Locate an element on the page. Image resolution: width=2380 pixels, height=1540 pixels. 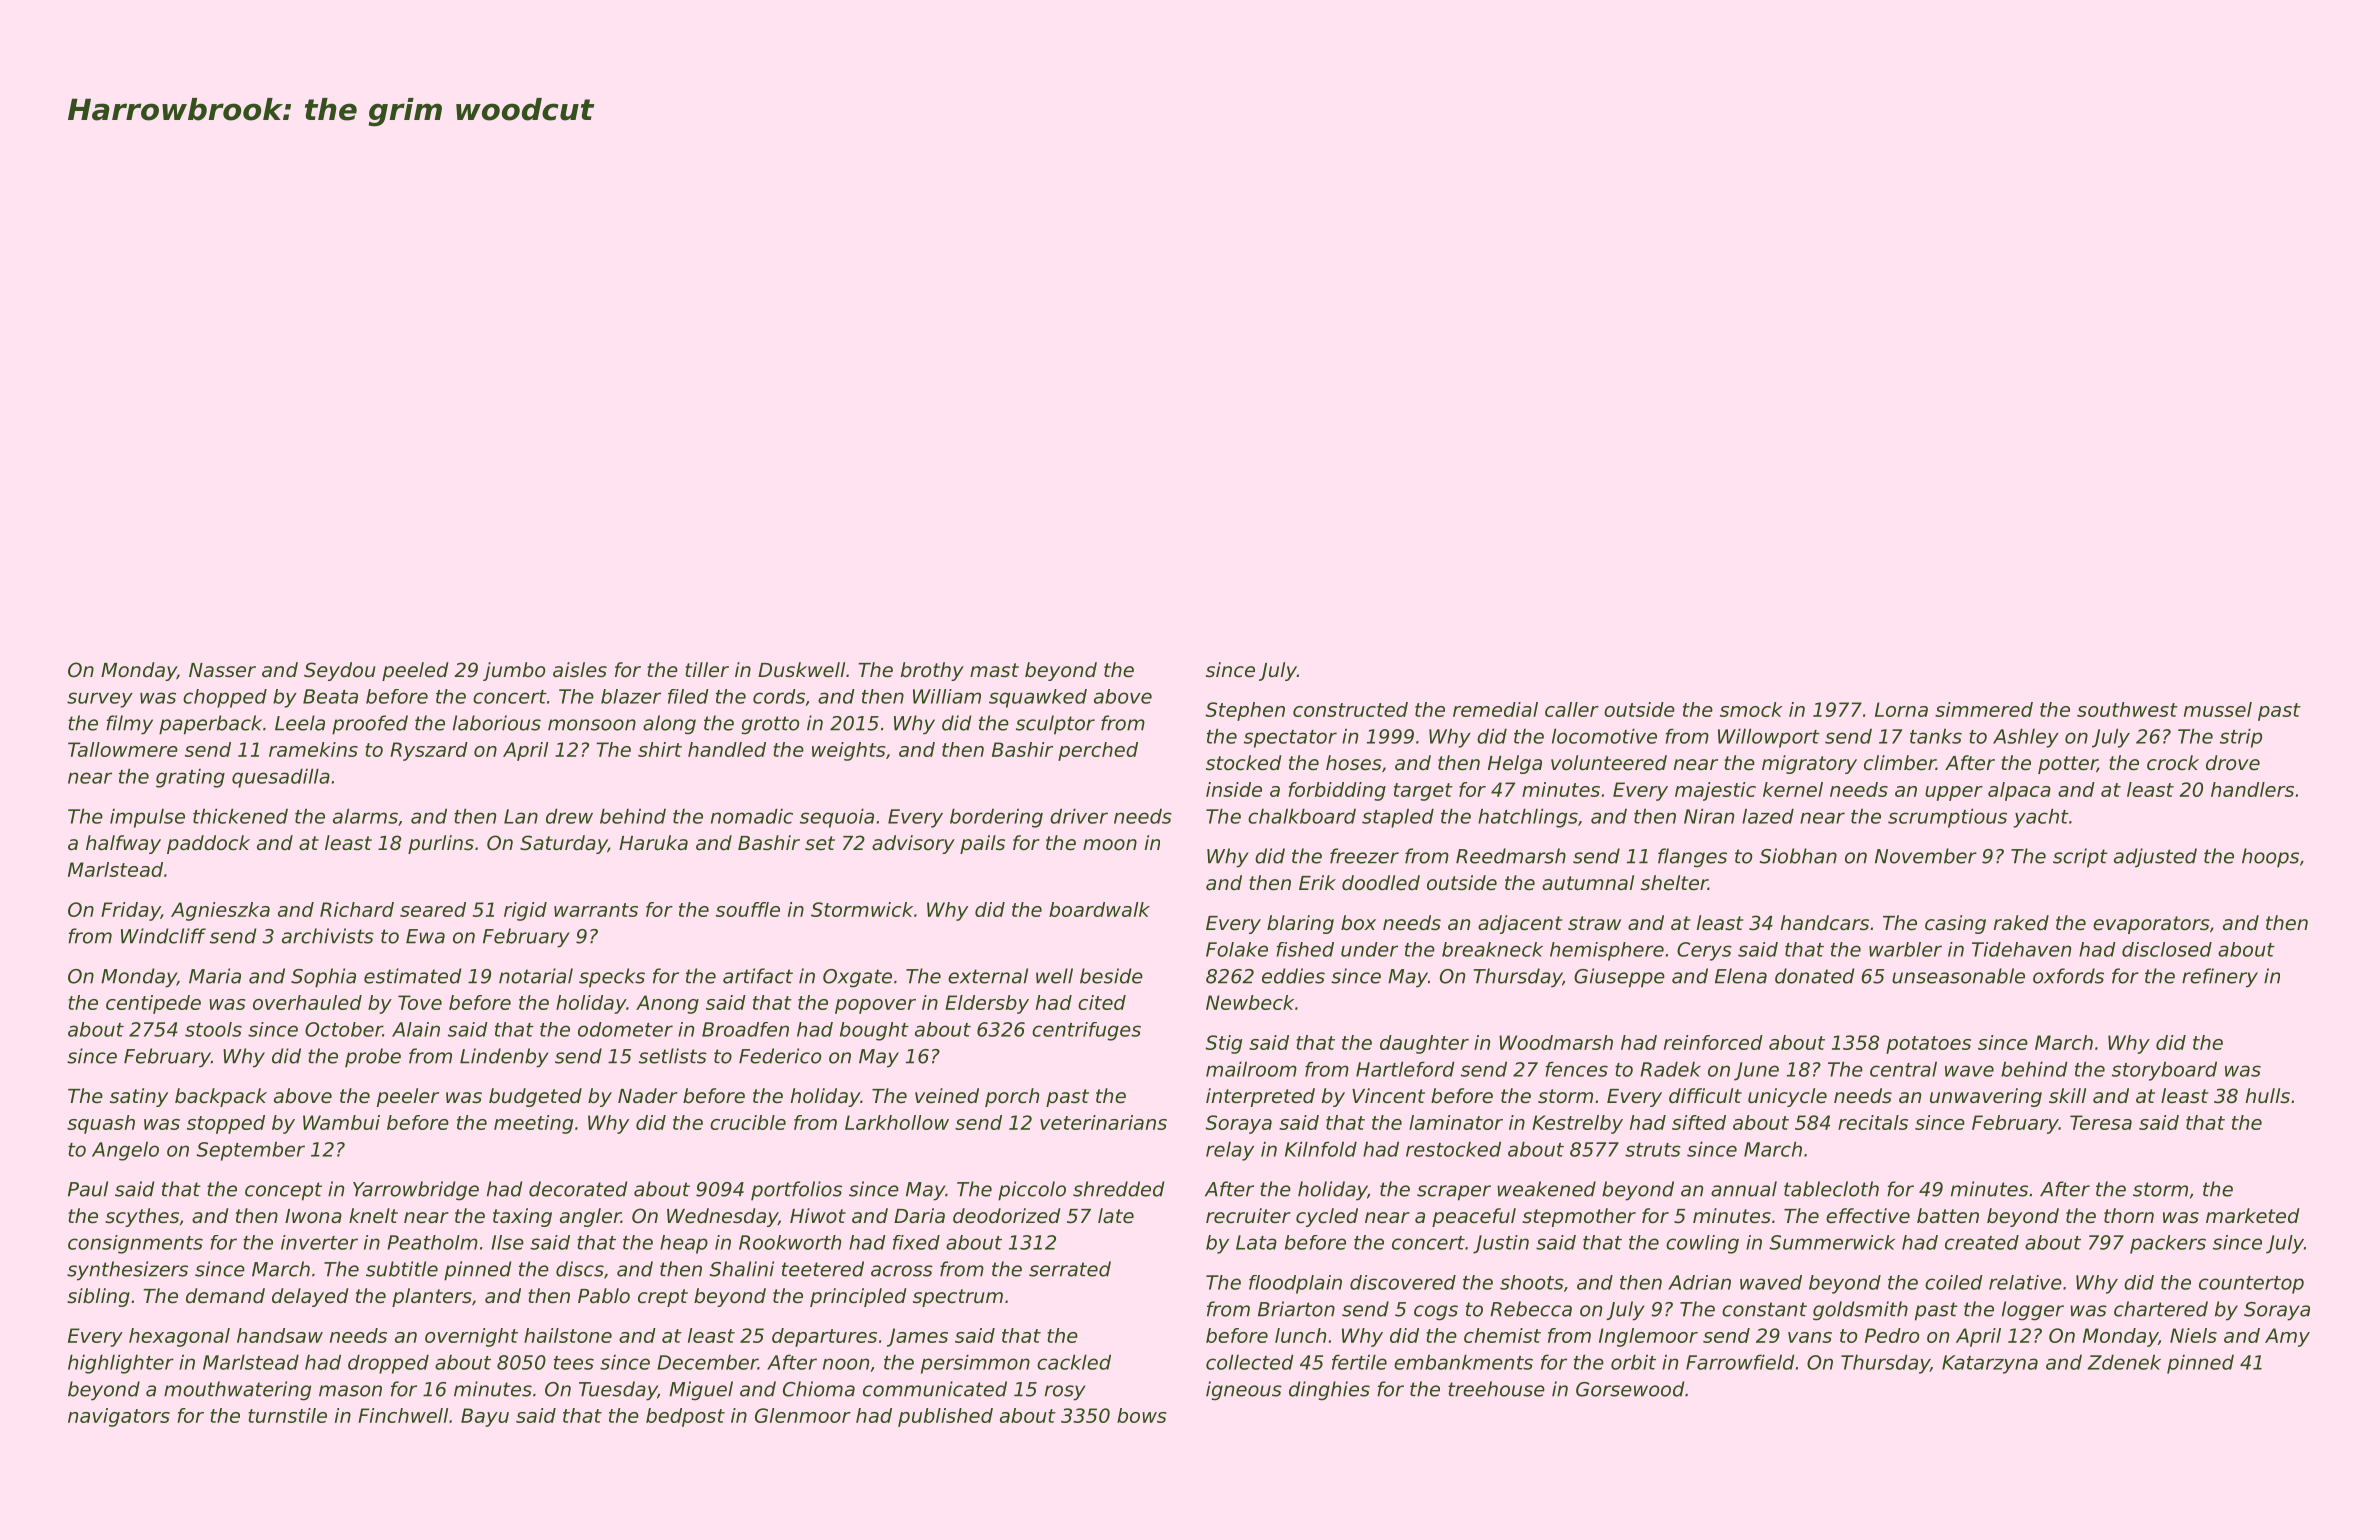
odometer is located at coordinates (625, 1029).
